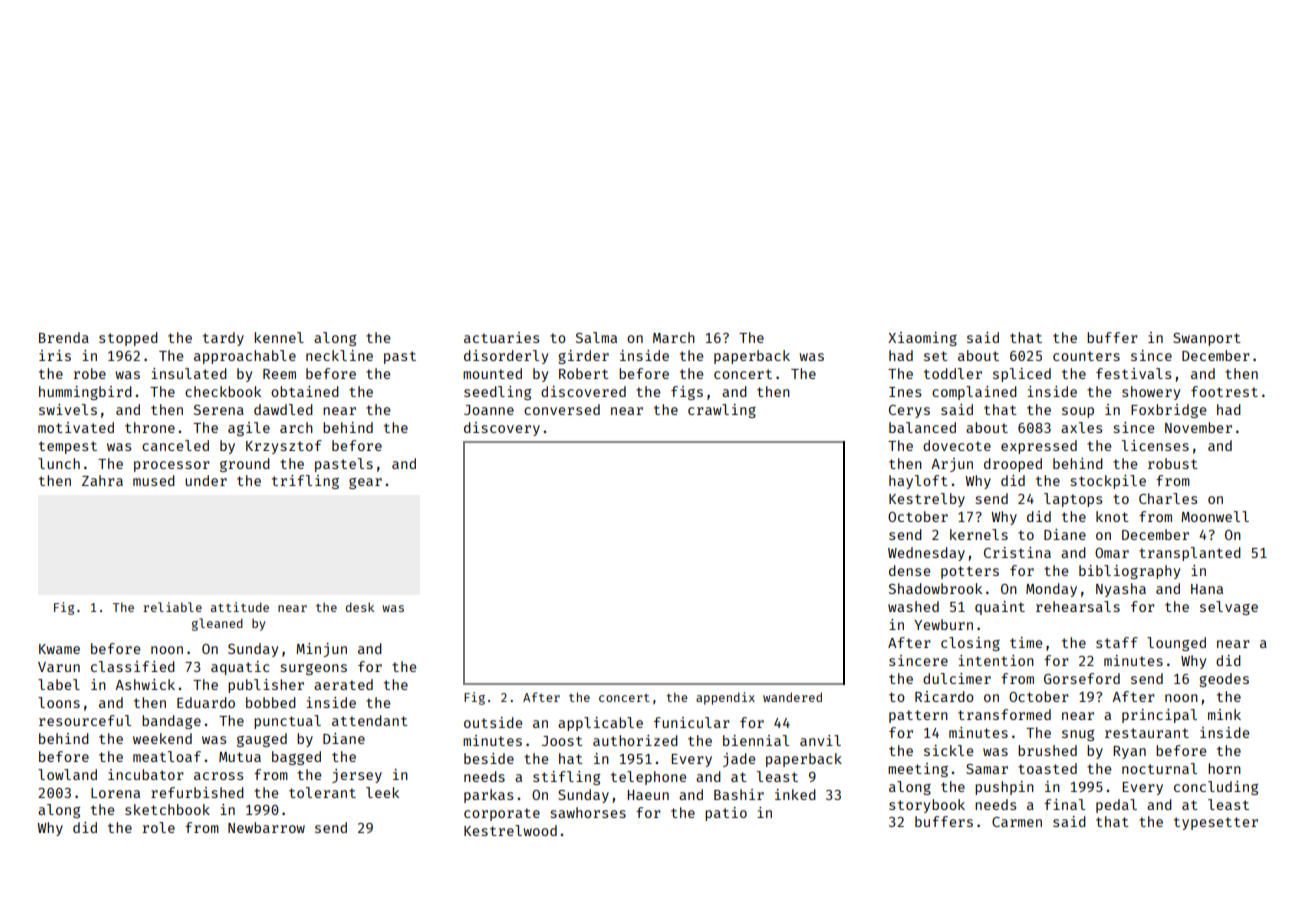  What do you see at coordinates (1017, 822) in the screenshot?
I see `Carmen` at bounding box center [1017, 822].
